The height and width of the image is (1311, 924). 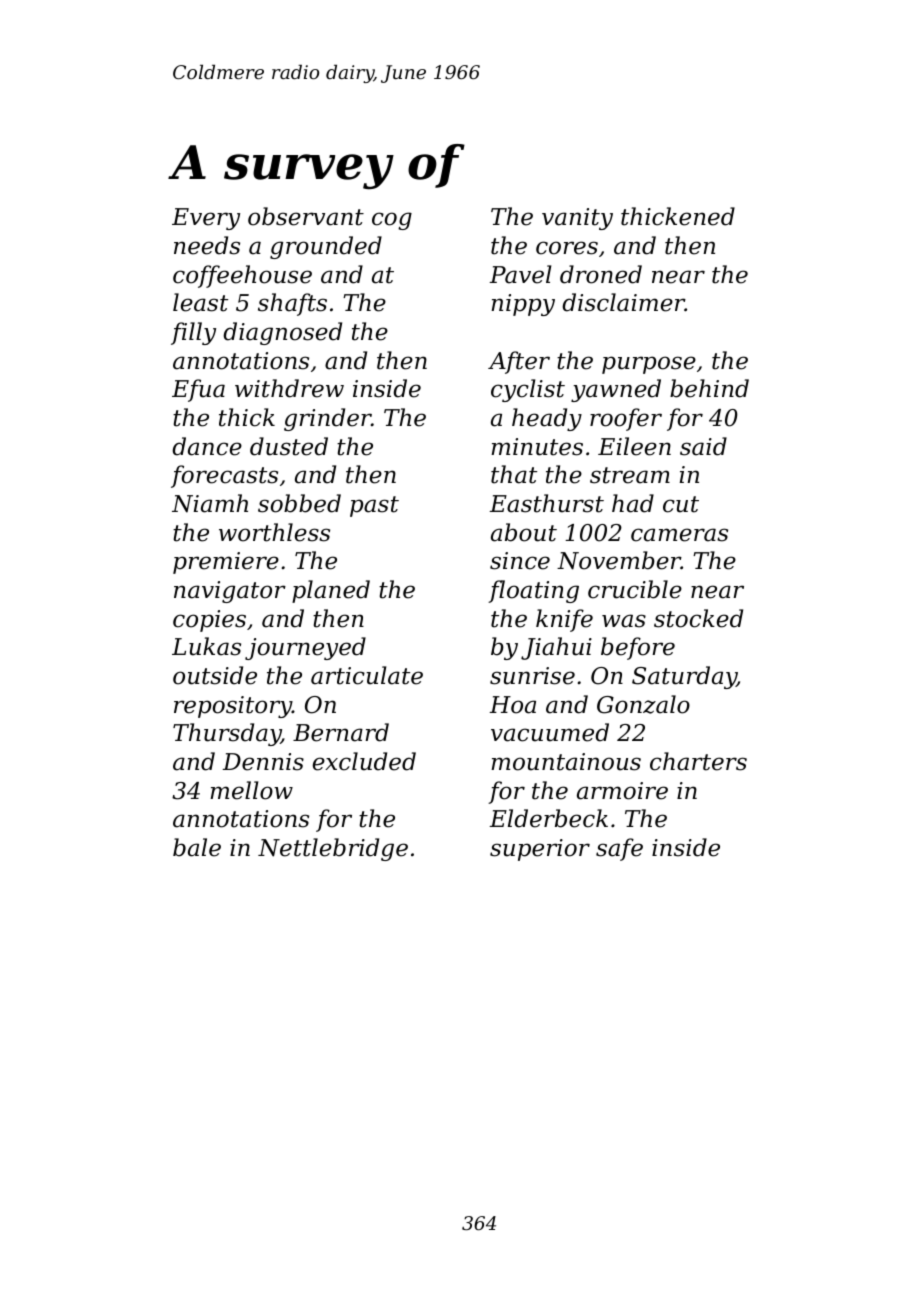 I want to click on vanity, so click(x=577, y=219).
